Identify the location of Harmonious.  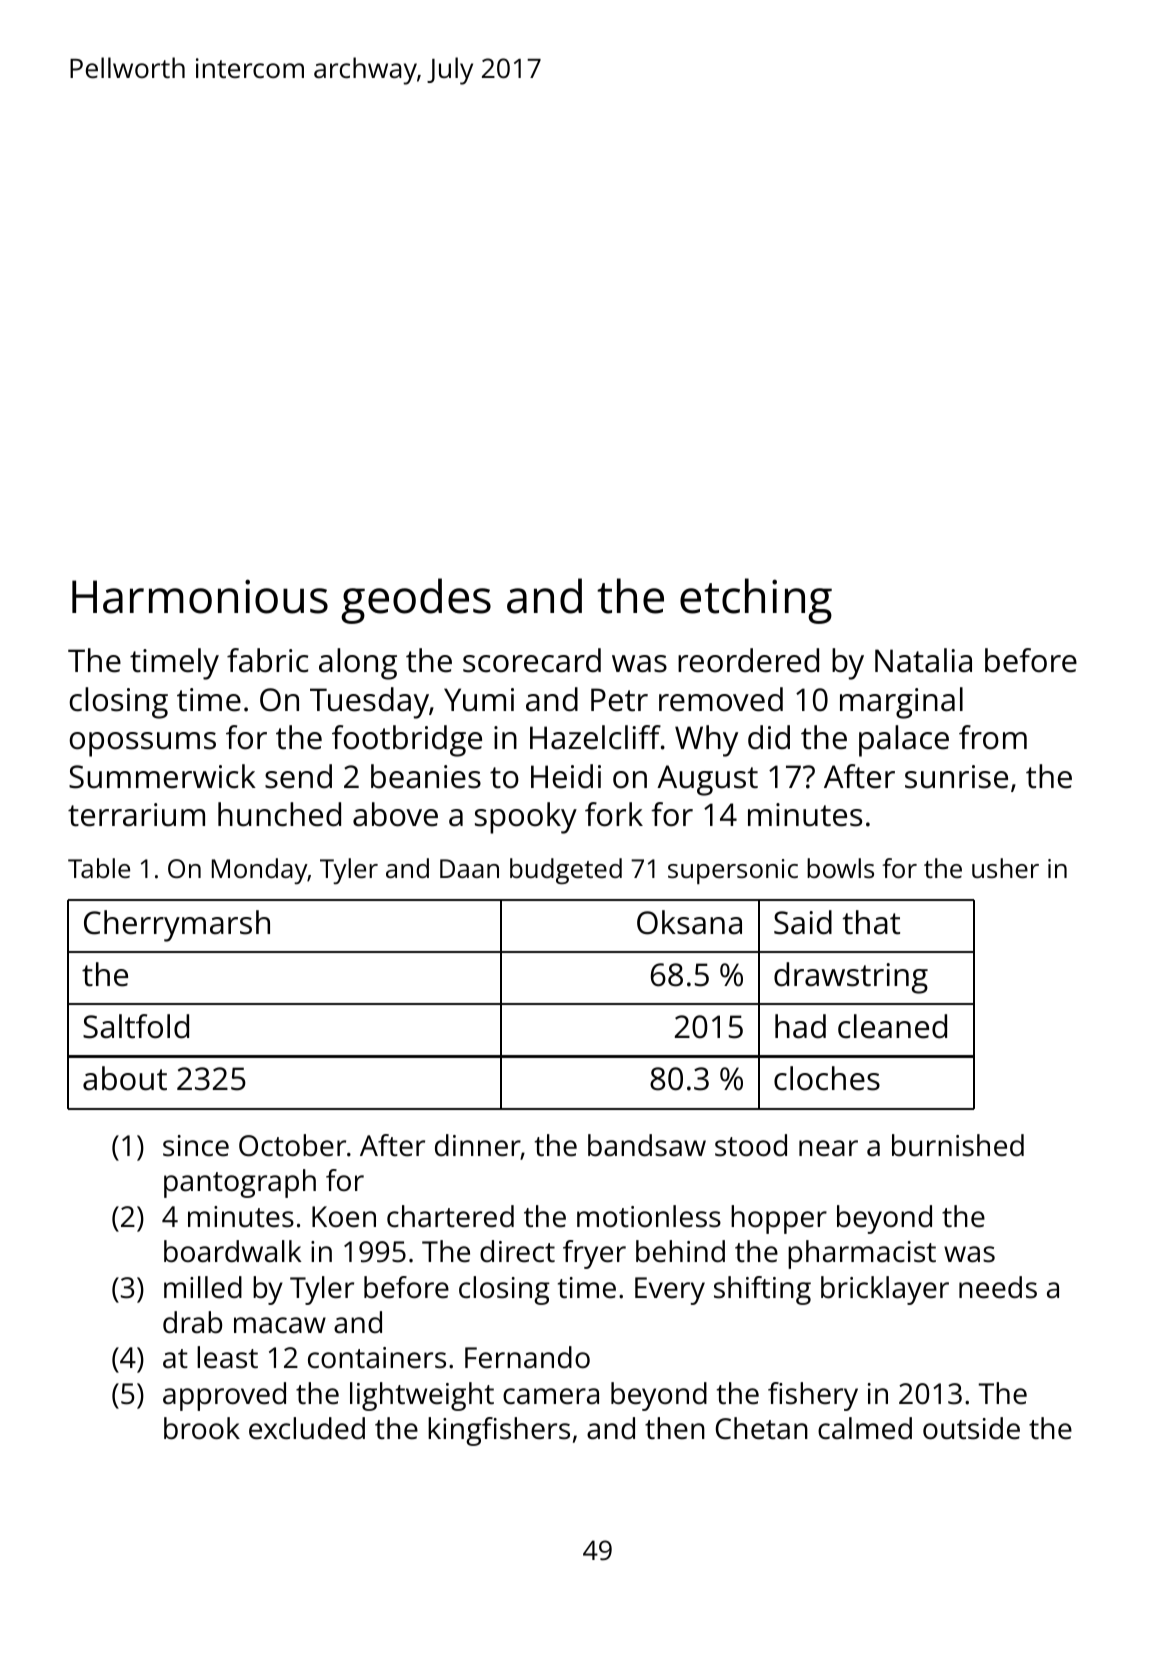
(200, 596).
